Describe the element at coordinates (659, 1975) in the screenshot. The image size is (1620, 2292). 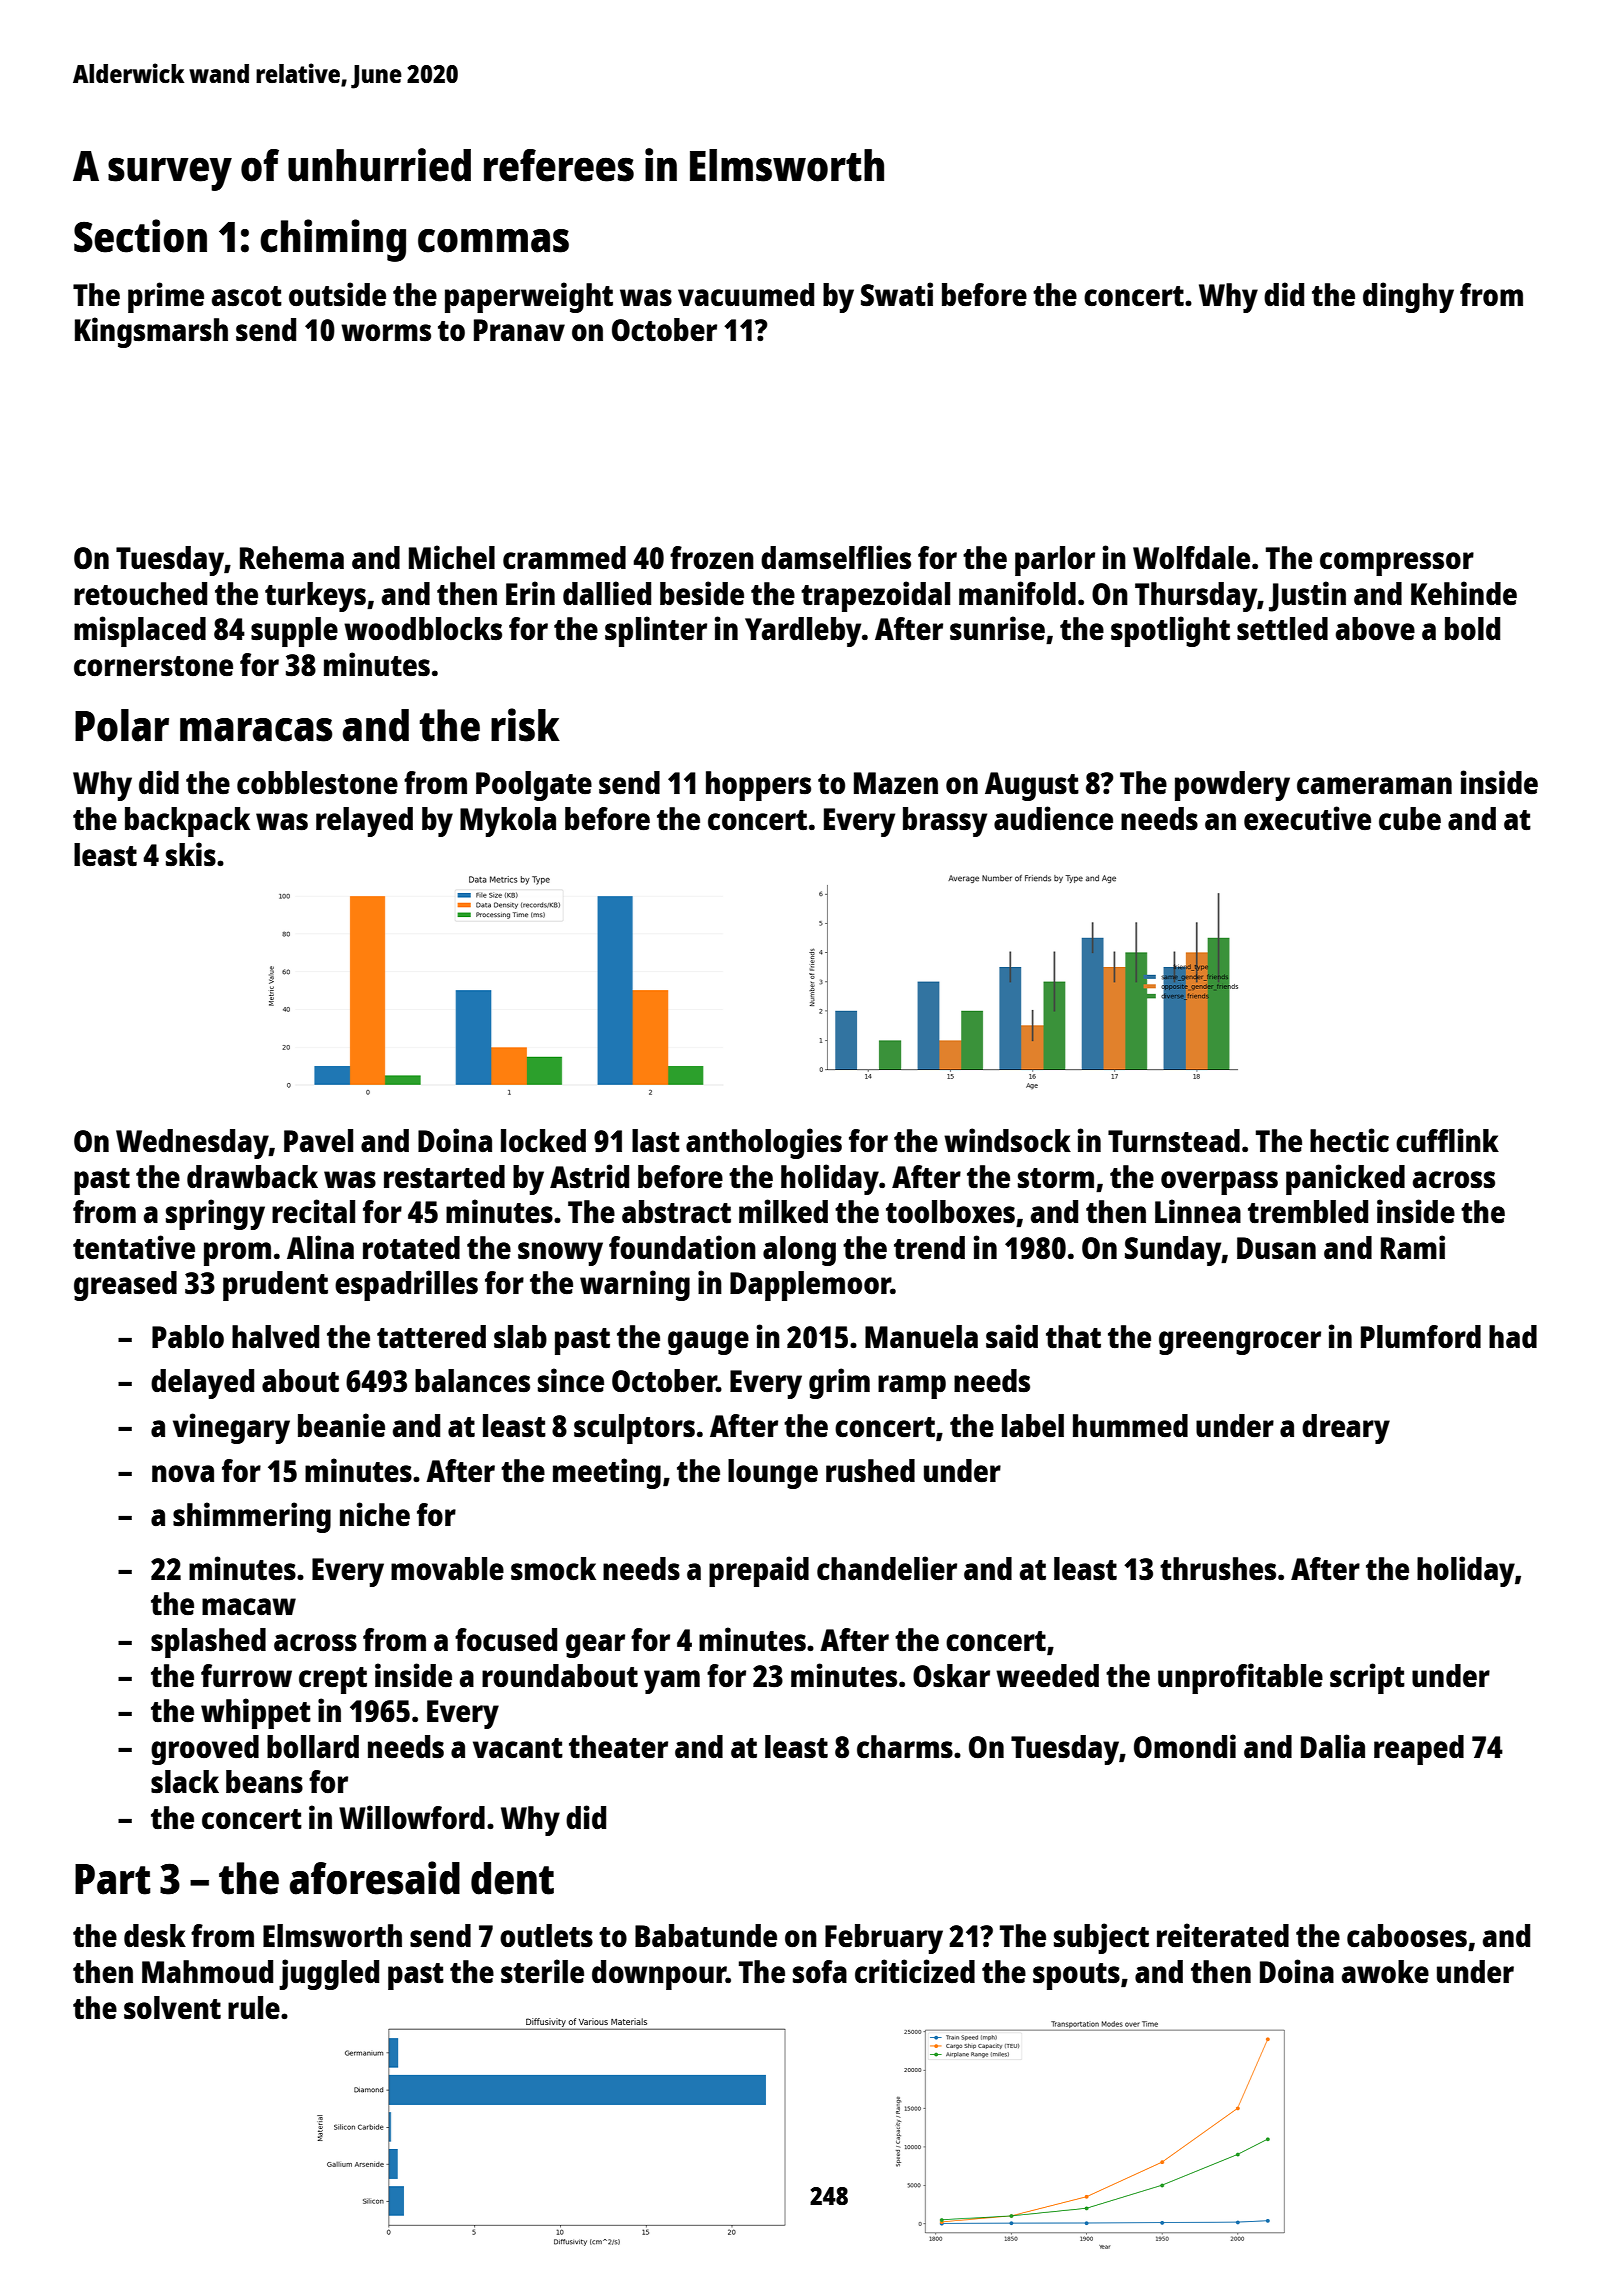
I see `downpour` at that location.
